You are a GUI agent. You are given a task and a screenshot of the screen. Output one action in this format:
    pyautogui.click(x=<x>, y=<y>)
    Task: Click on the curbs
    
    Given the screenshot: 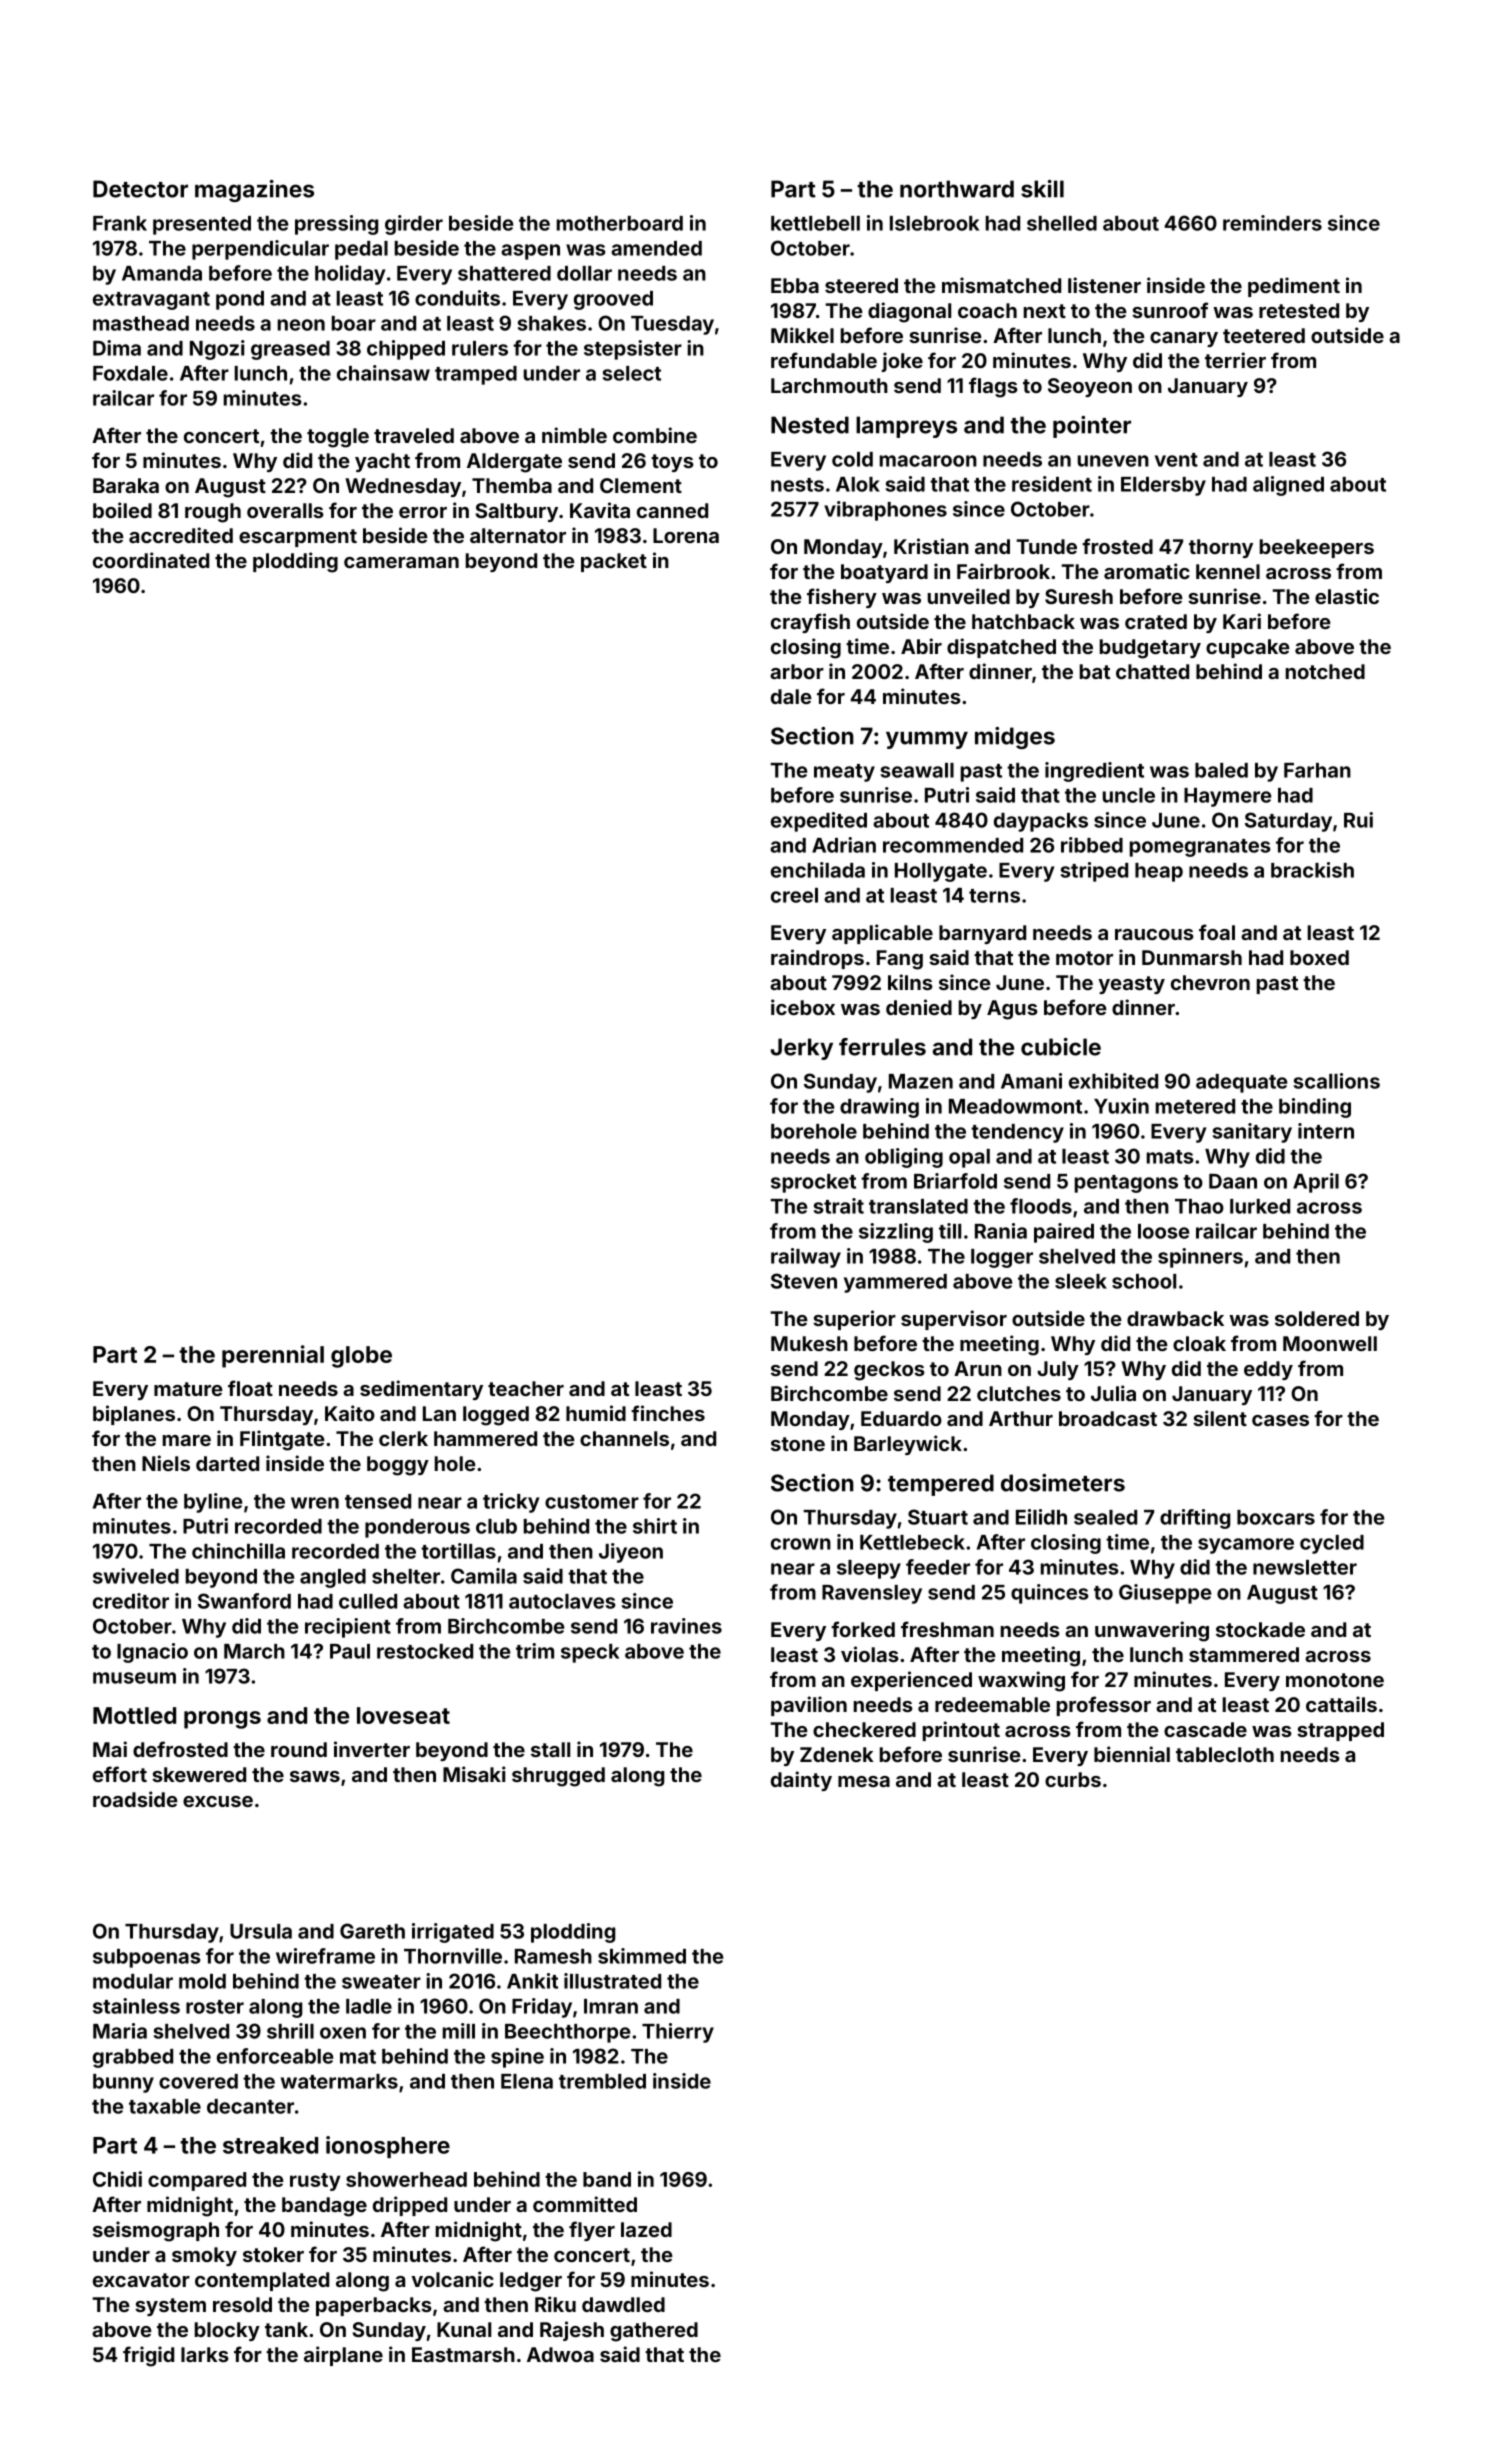 What is the action you would take?
    pyautogui.click(x=1073, y=1779)
